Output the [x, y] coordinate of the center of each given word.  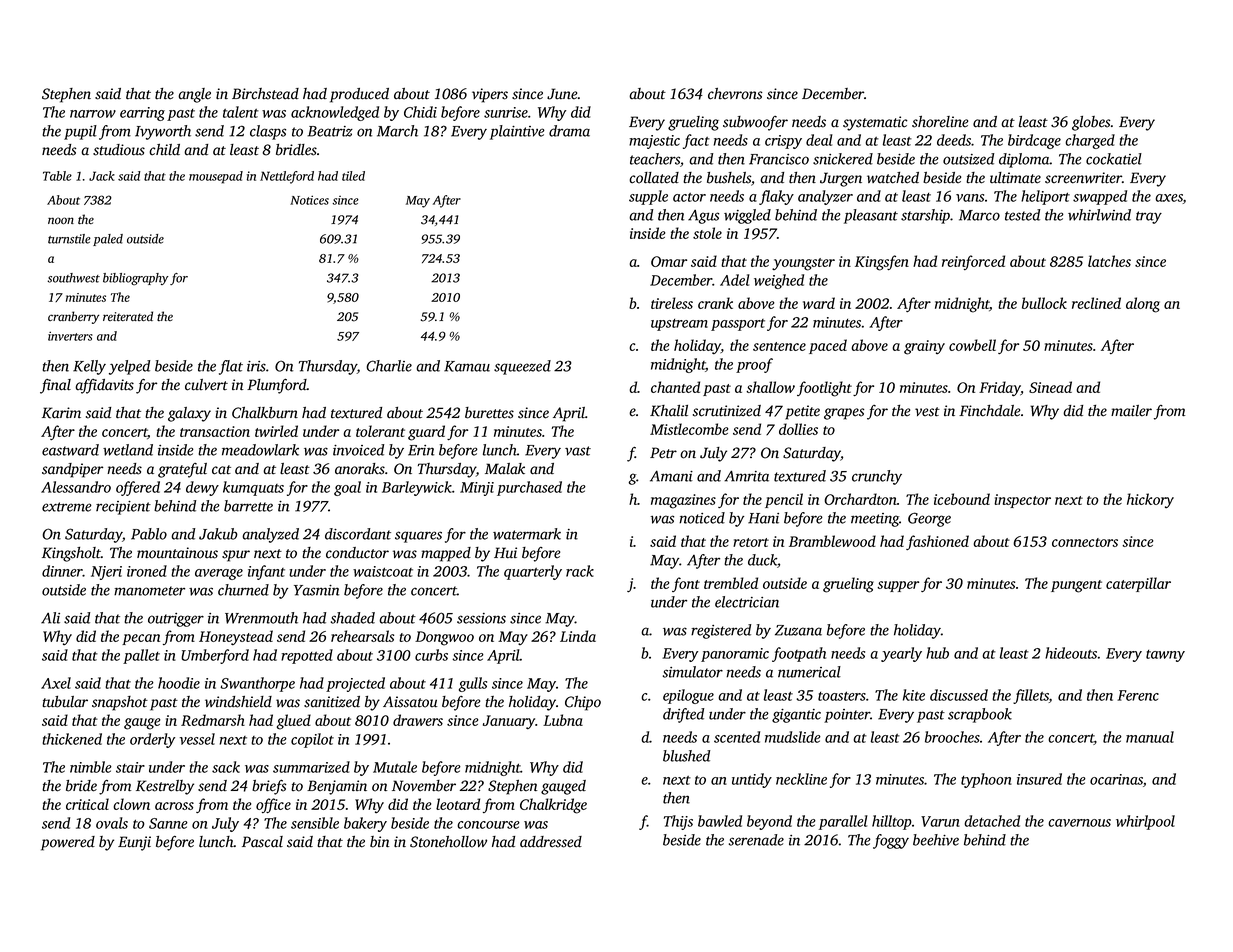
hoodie [179, 683]
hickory [1150, 500]
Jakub [218, 534]
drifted [683, 715]
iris [256, 366]
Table [57, 176]
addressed [551, 842]
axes [1169, 199]
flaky [776, 197]
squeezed [522, 367]
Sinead [1050, 387]
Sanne [168, 823]
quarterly [533, 572]
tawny [1165, 656]
